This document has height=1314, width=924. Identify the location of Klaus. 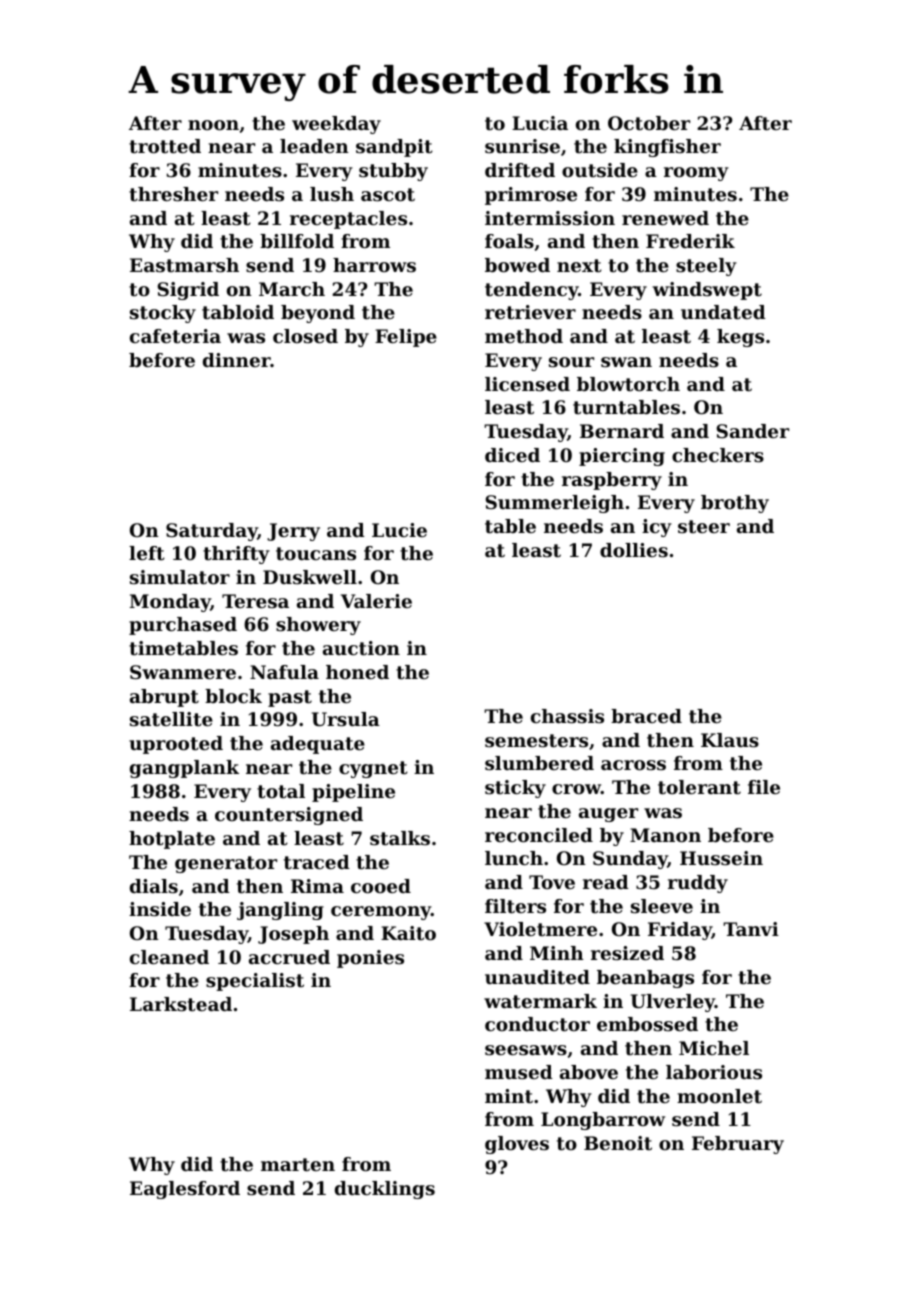
(730, 740).
